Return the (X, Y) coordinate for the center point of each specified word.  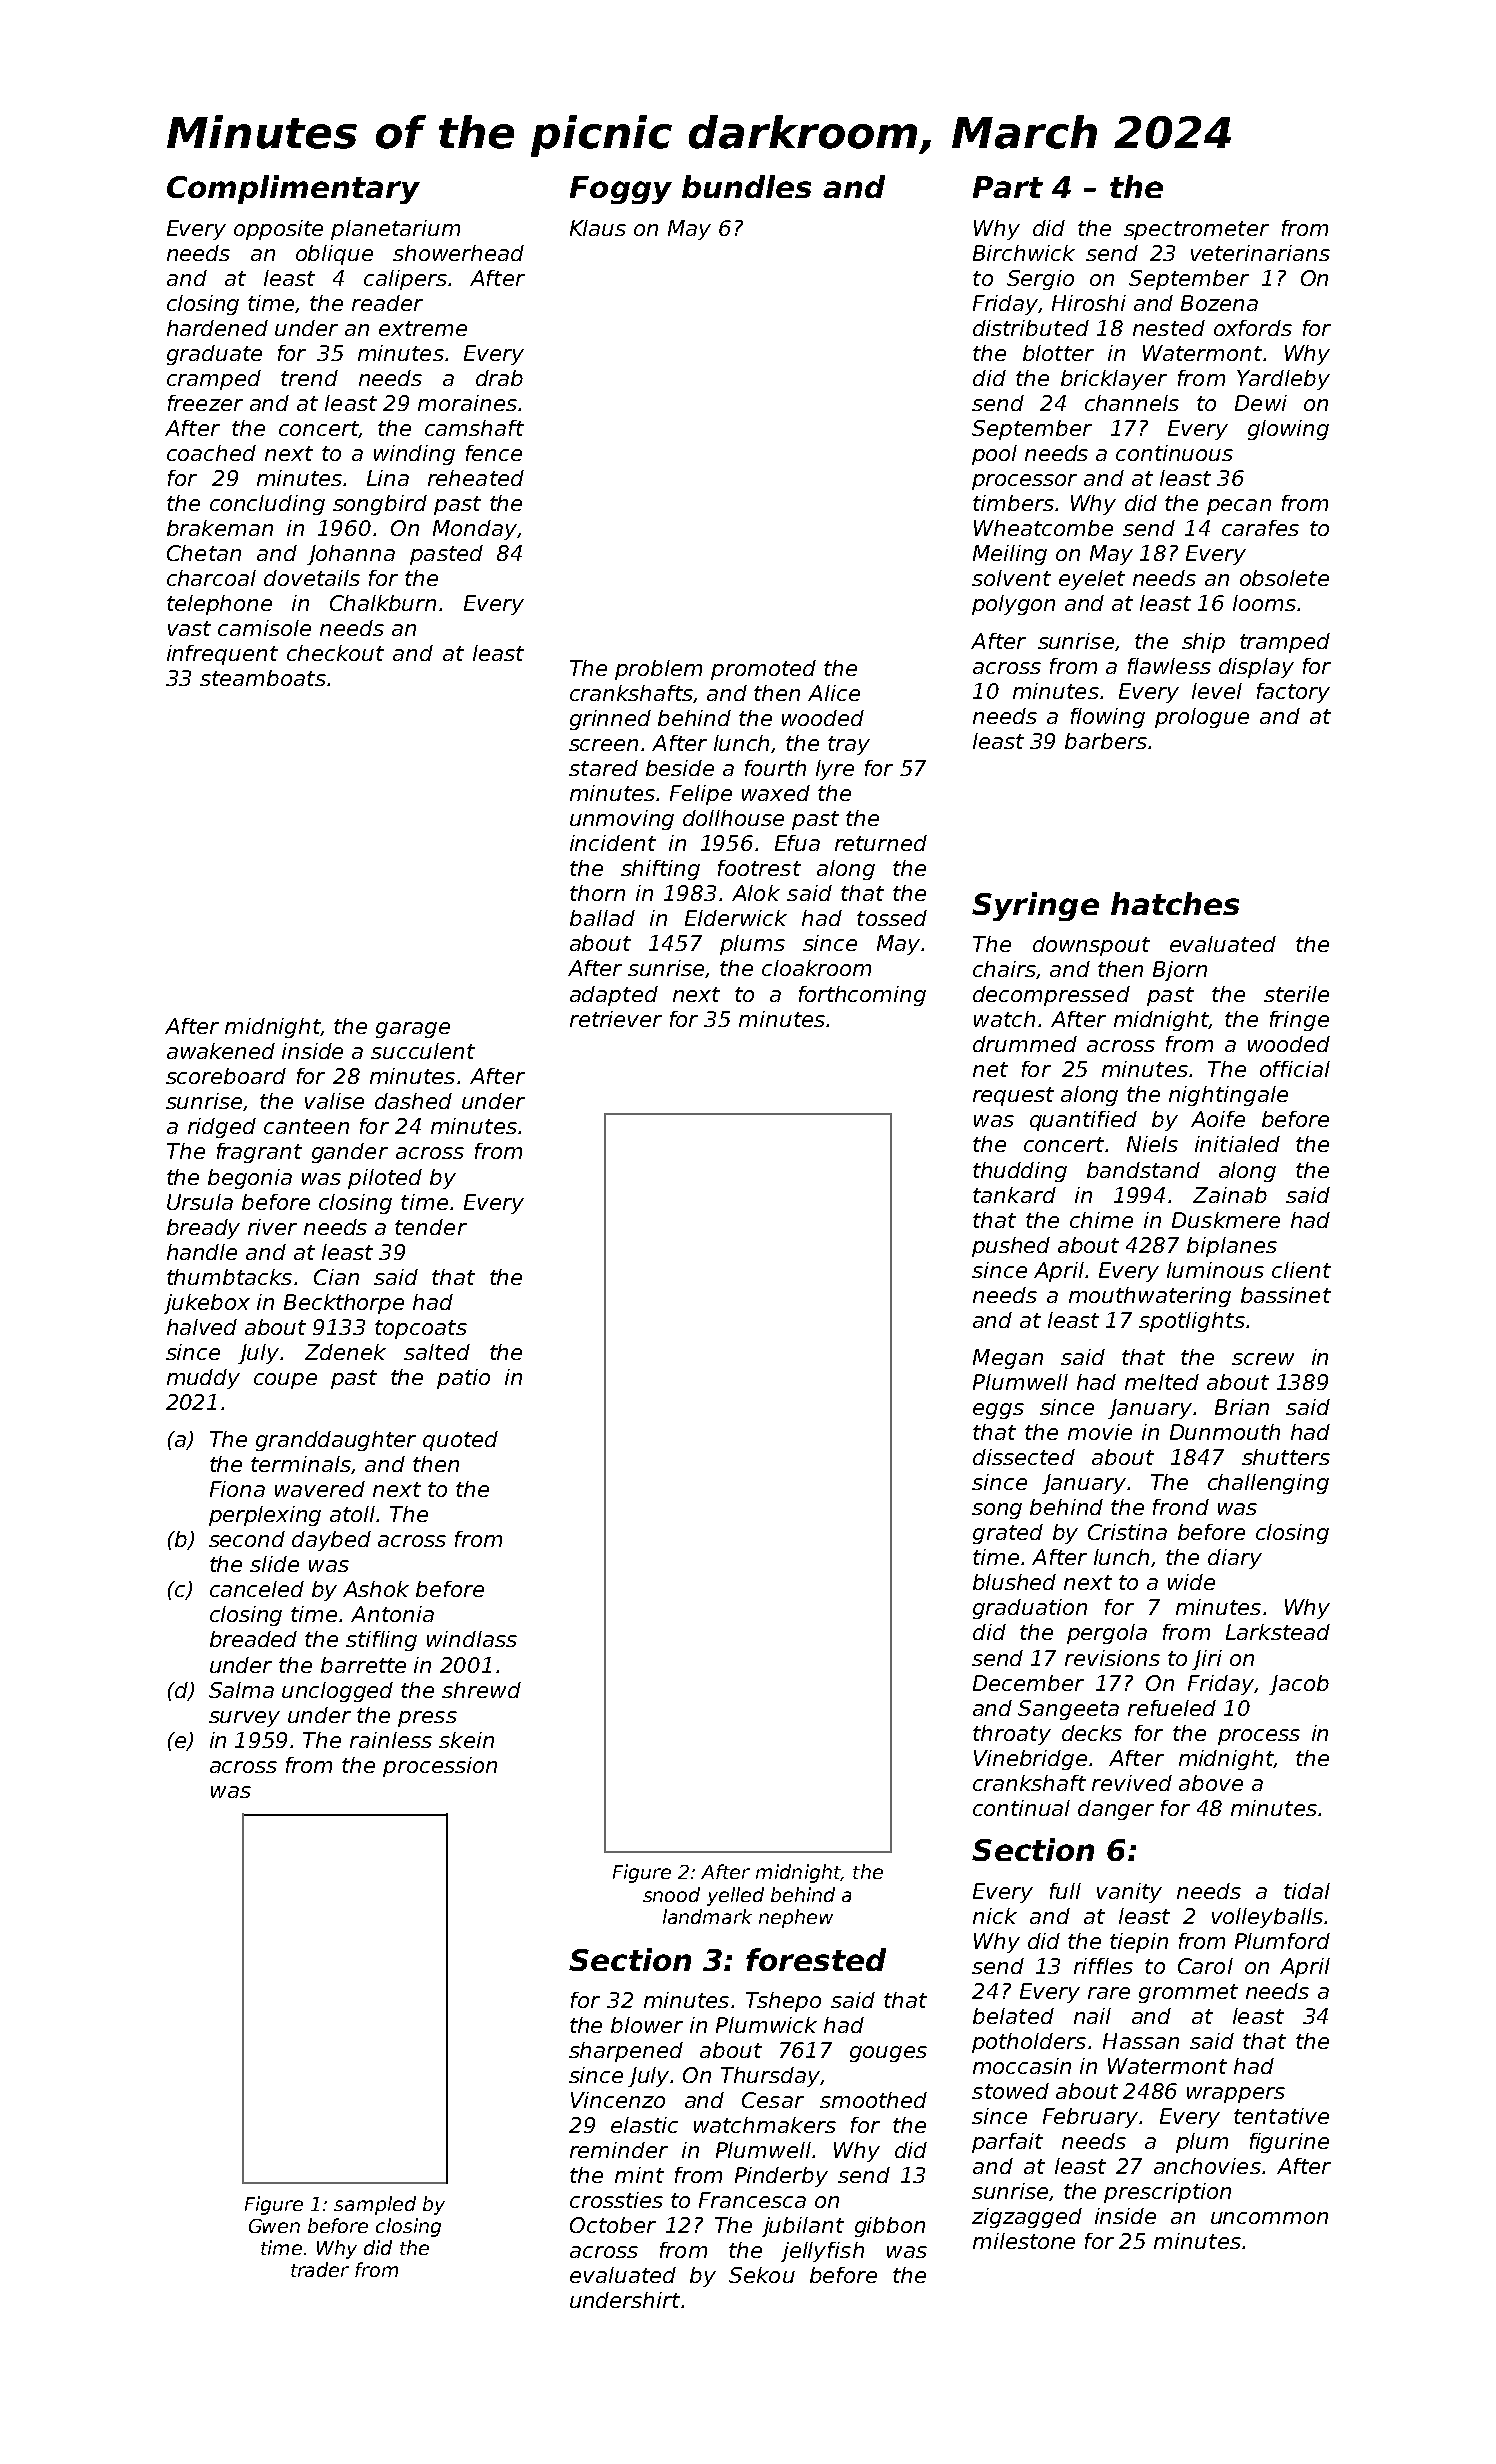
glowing (1288, 430)
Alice (834, 693)
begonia (250, 1179)
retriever (616, 1019)
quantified (1083, 1121)
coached (211, 453)
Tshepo (783, 2002)
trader (320, 2269)
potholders (1029, 2043)
